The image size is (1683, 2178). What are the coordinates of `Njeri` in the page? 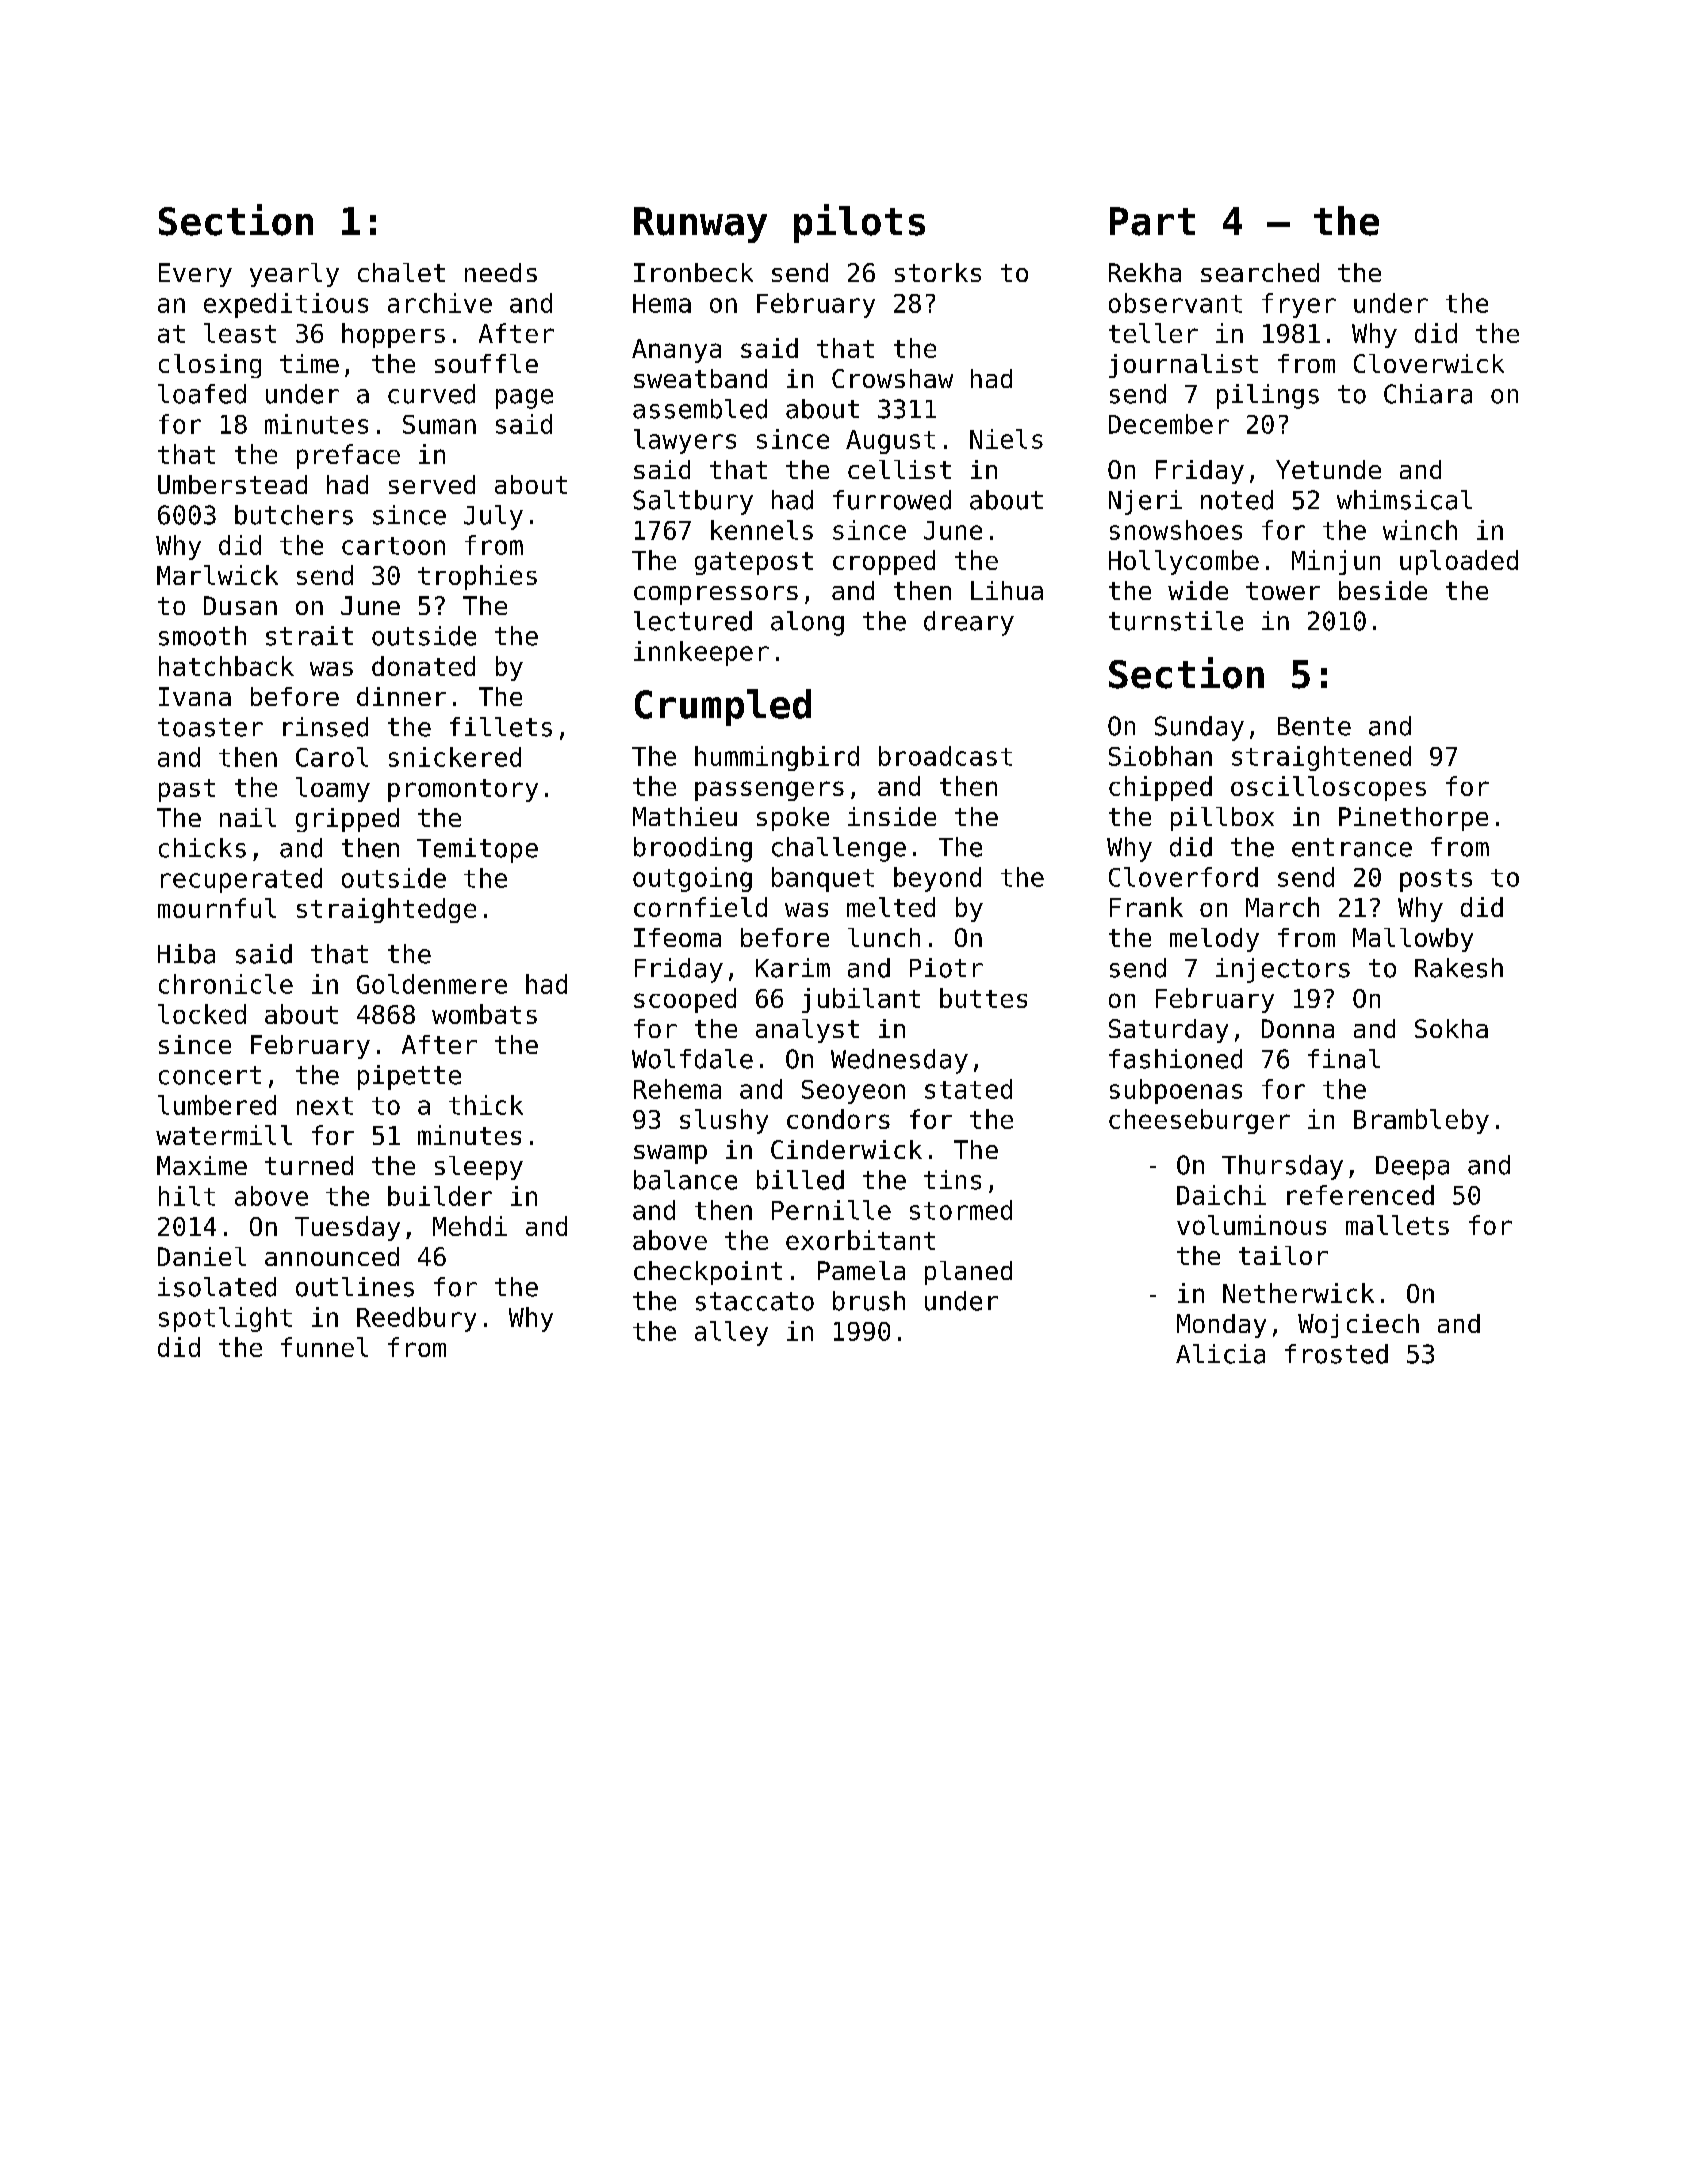 It's located at (1145, 502).
